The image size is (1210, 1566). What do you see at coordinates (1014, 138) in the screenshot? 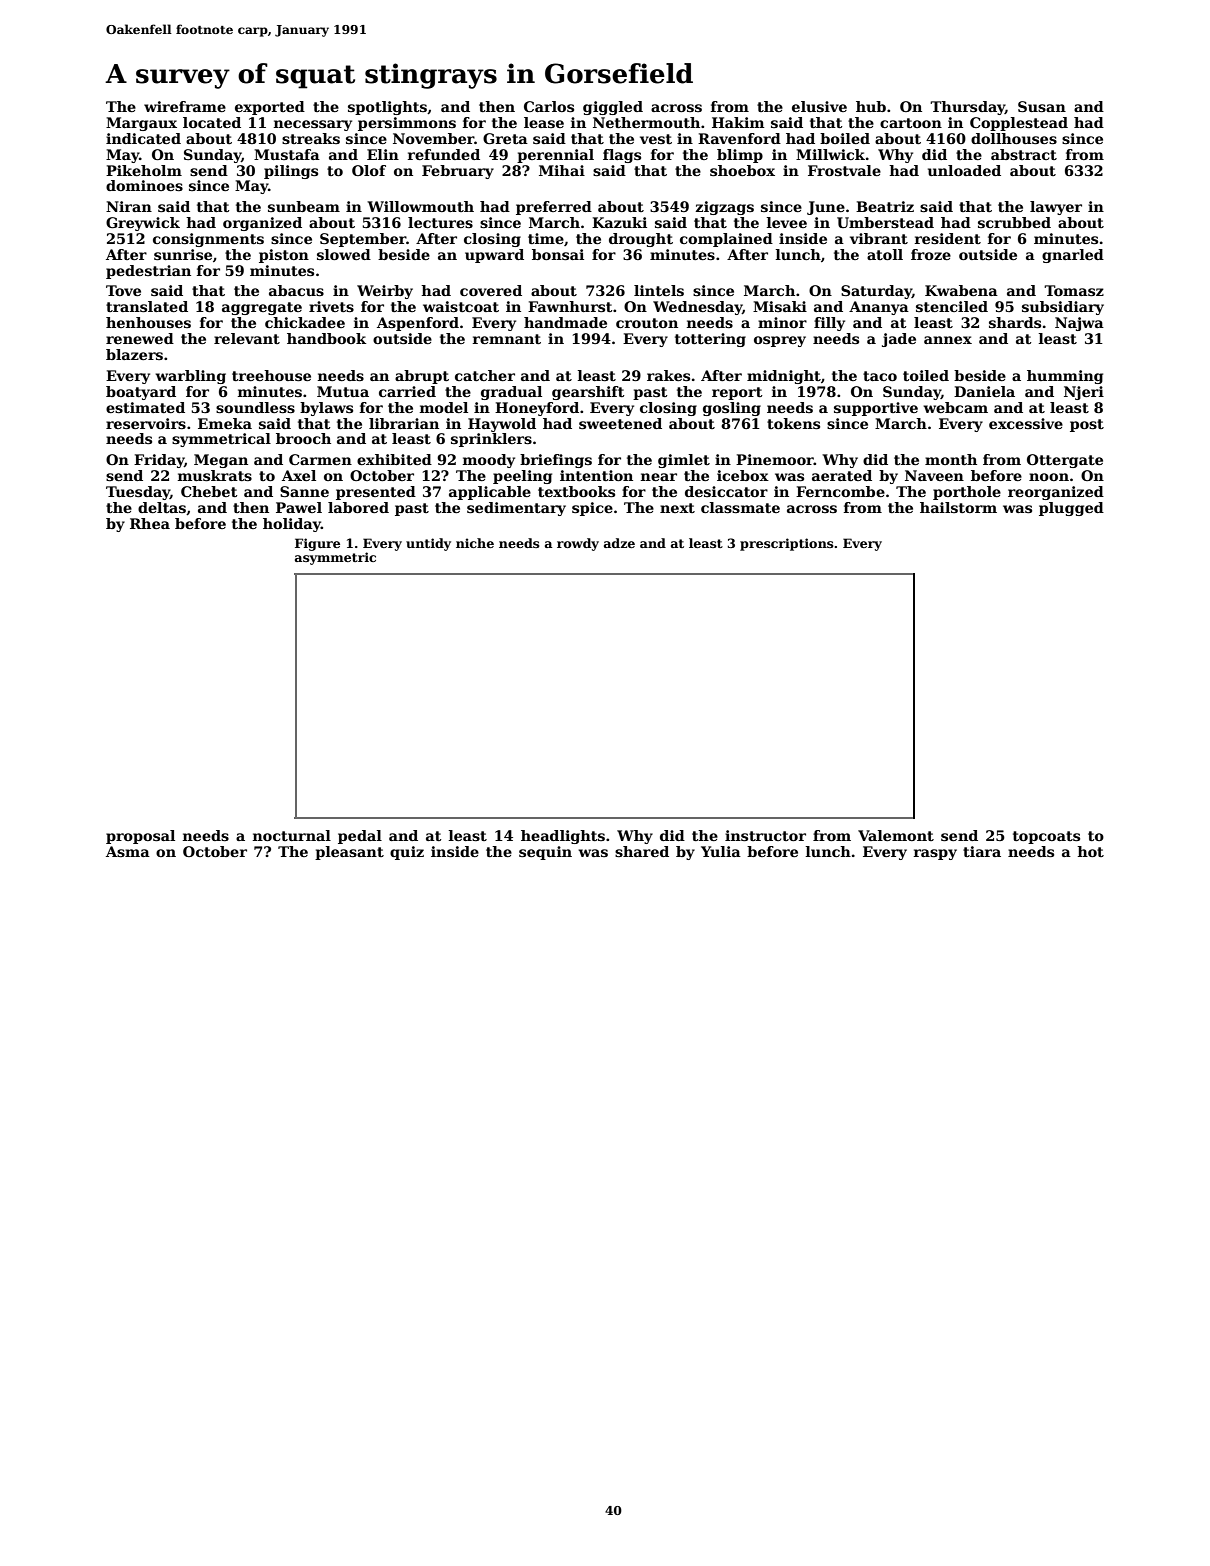
I see `dollhouses` at bounding box center [1014, 138].
